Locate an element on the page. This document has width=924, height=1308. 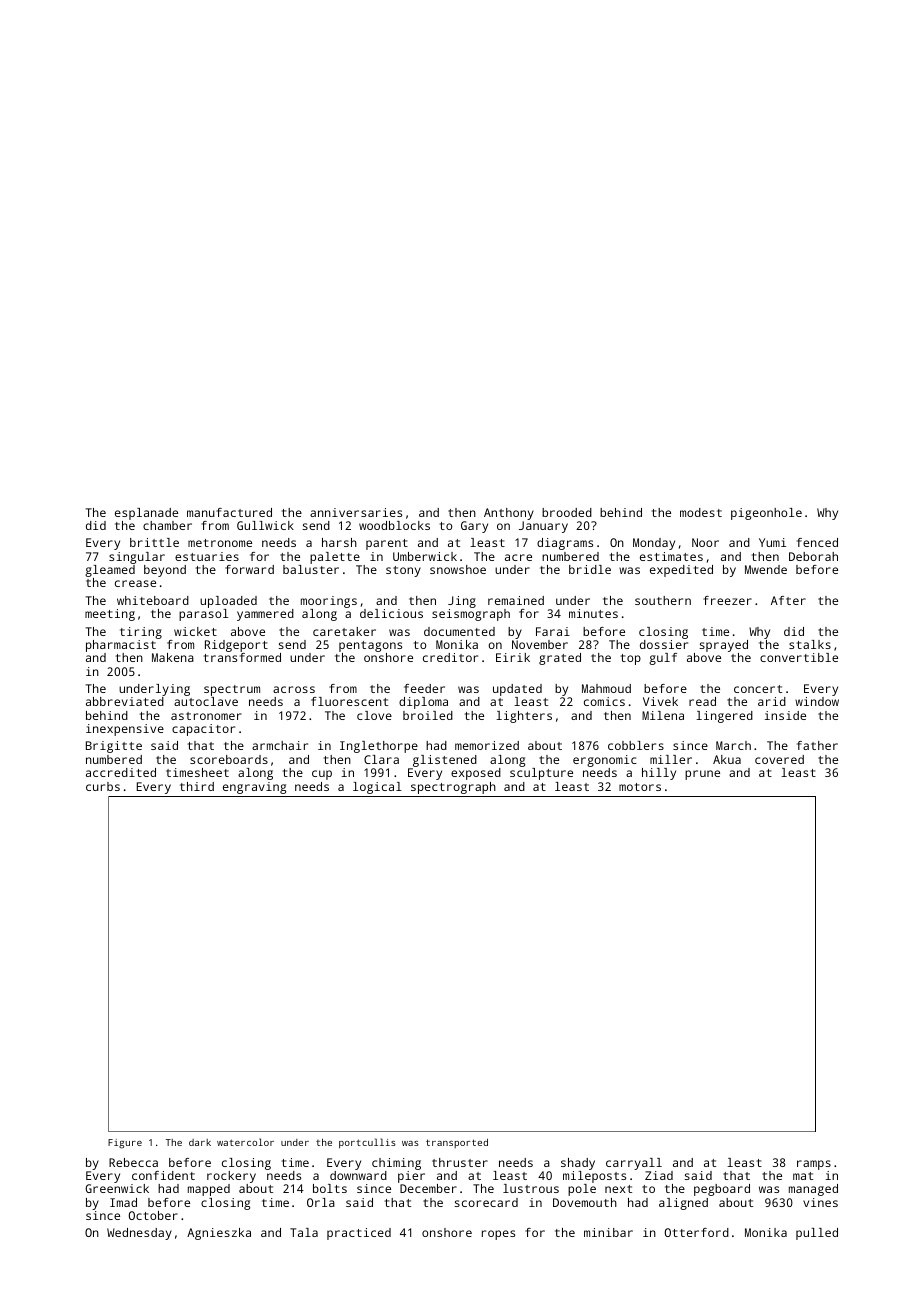
curbs is located at coordinates (103, 786).
